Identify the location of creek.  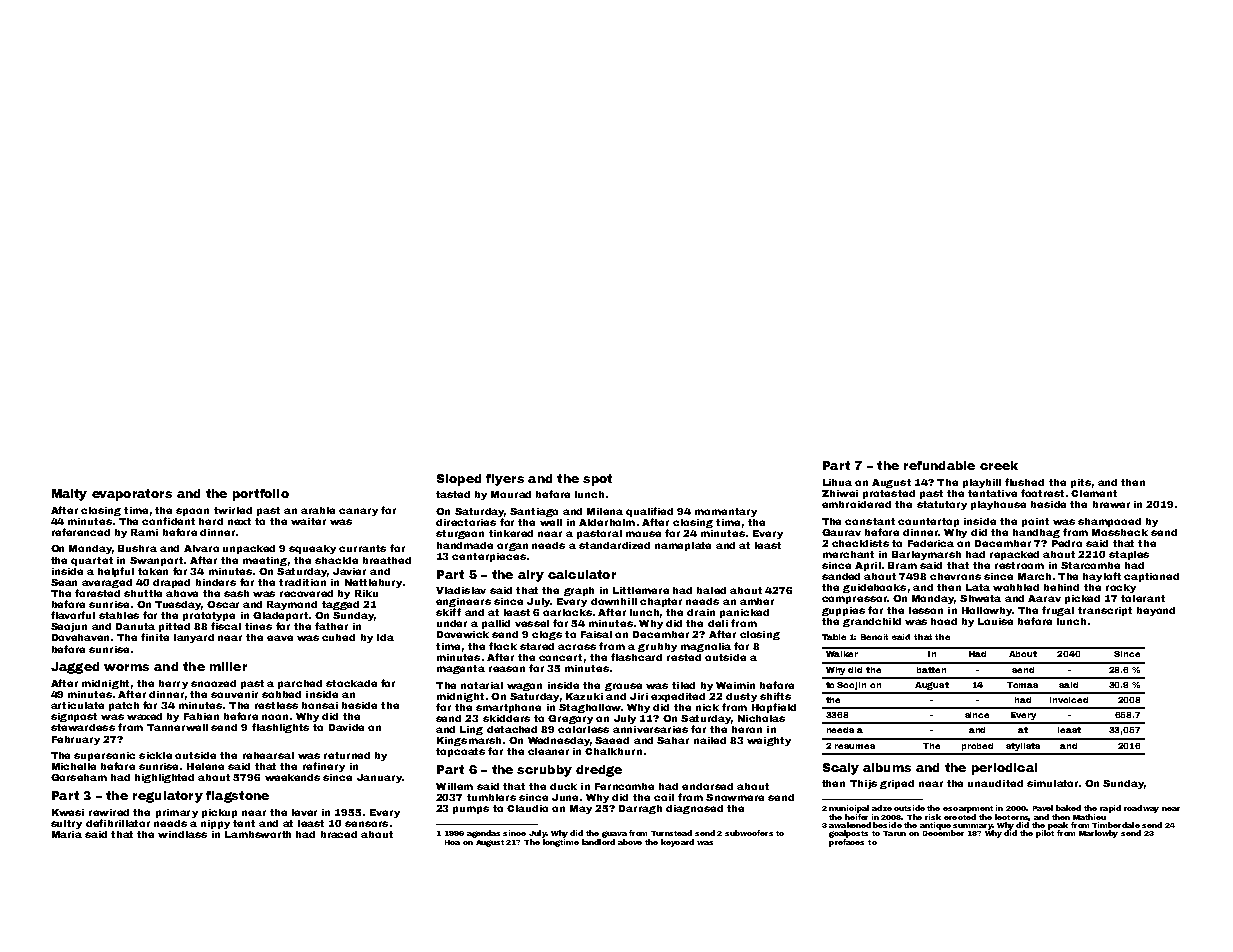
(999, 465).
